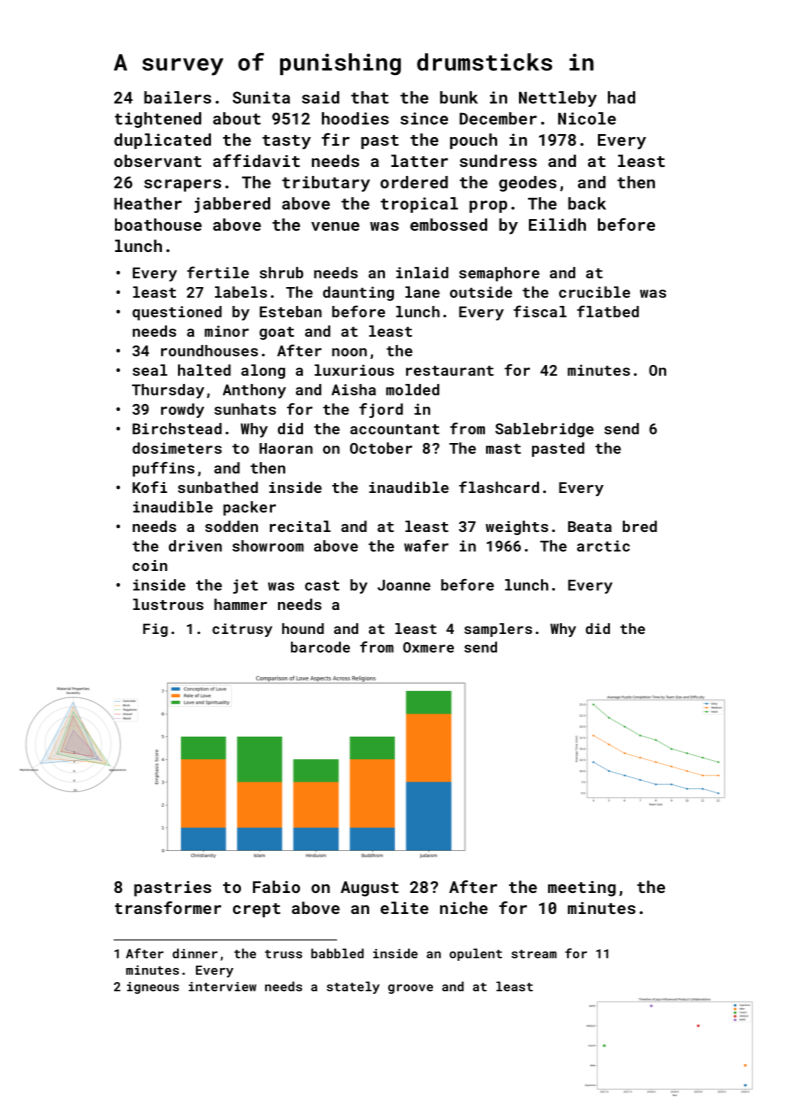 The width and height of the document is (788, 1119). I want to click on accountant, so click(395, 429).
